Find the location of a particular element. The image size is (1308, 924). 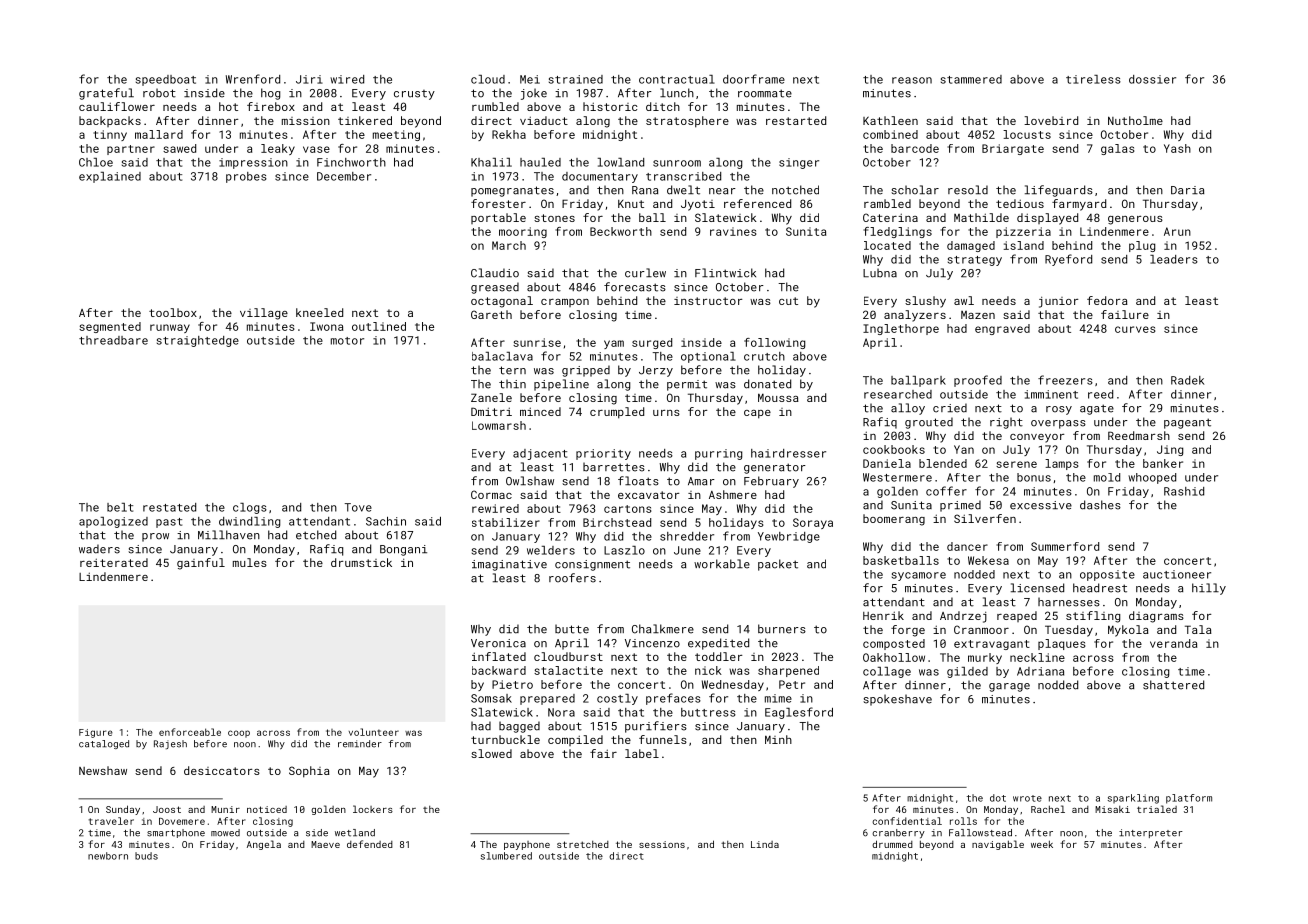

Jiri is located at coordinates (309, 79).
